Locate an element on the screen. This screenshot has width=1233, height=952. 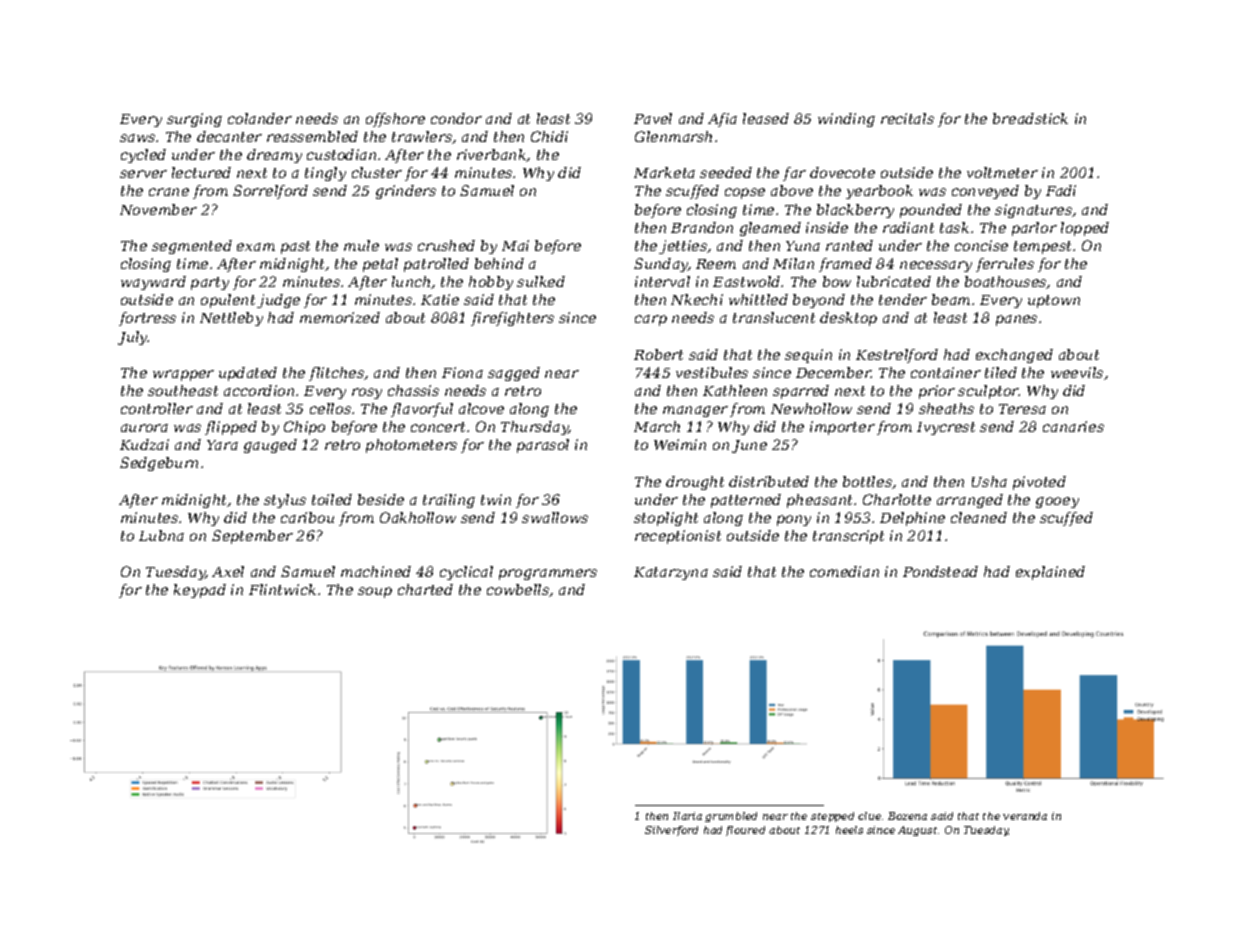
Silverford is located at coordinates (671, 831).
